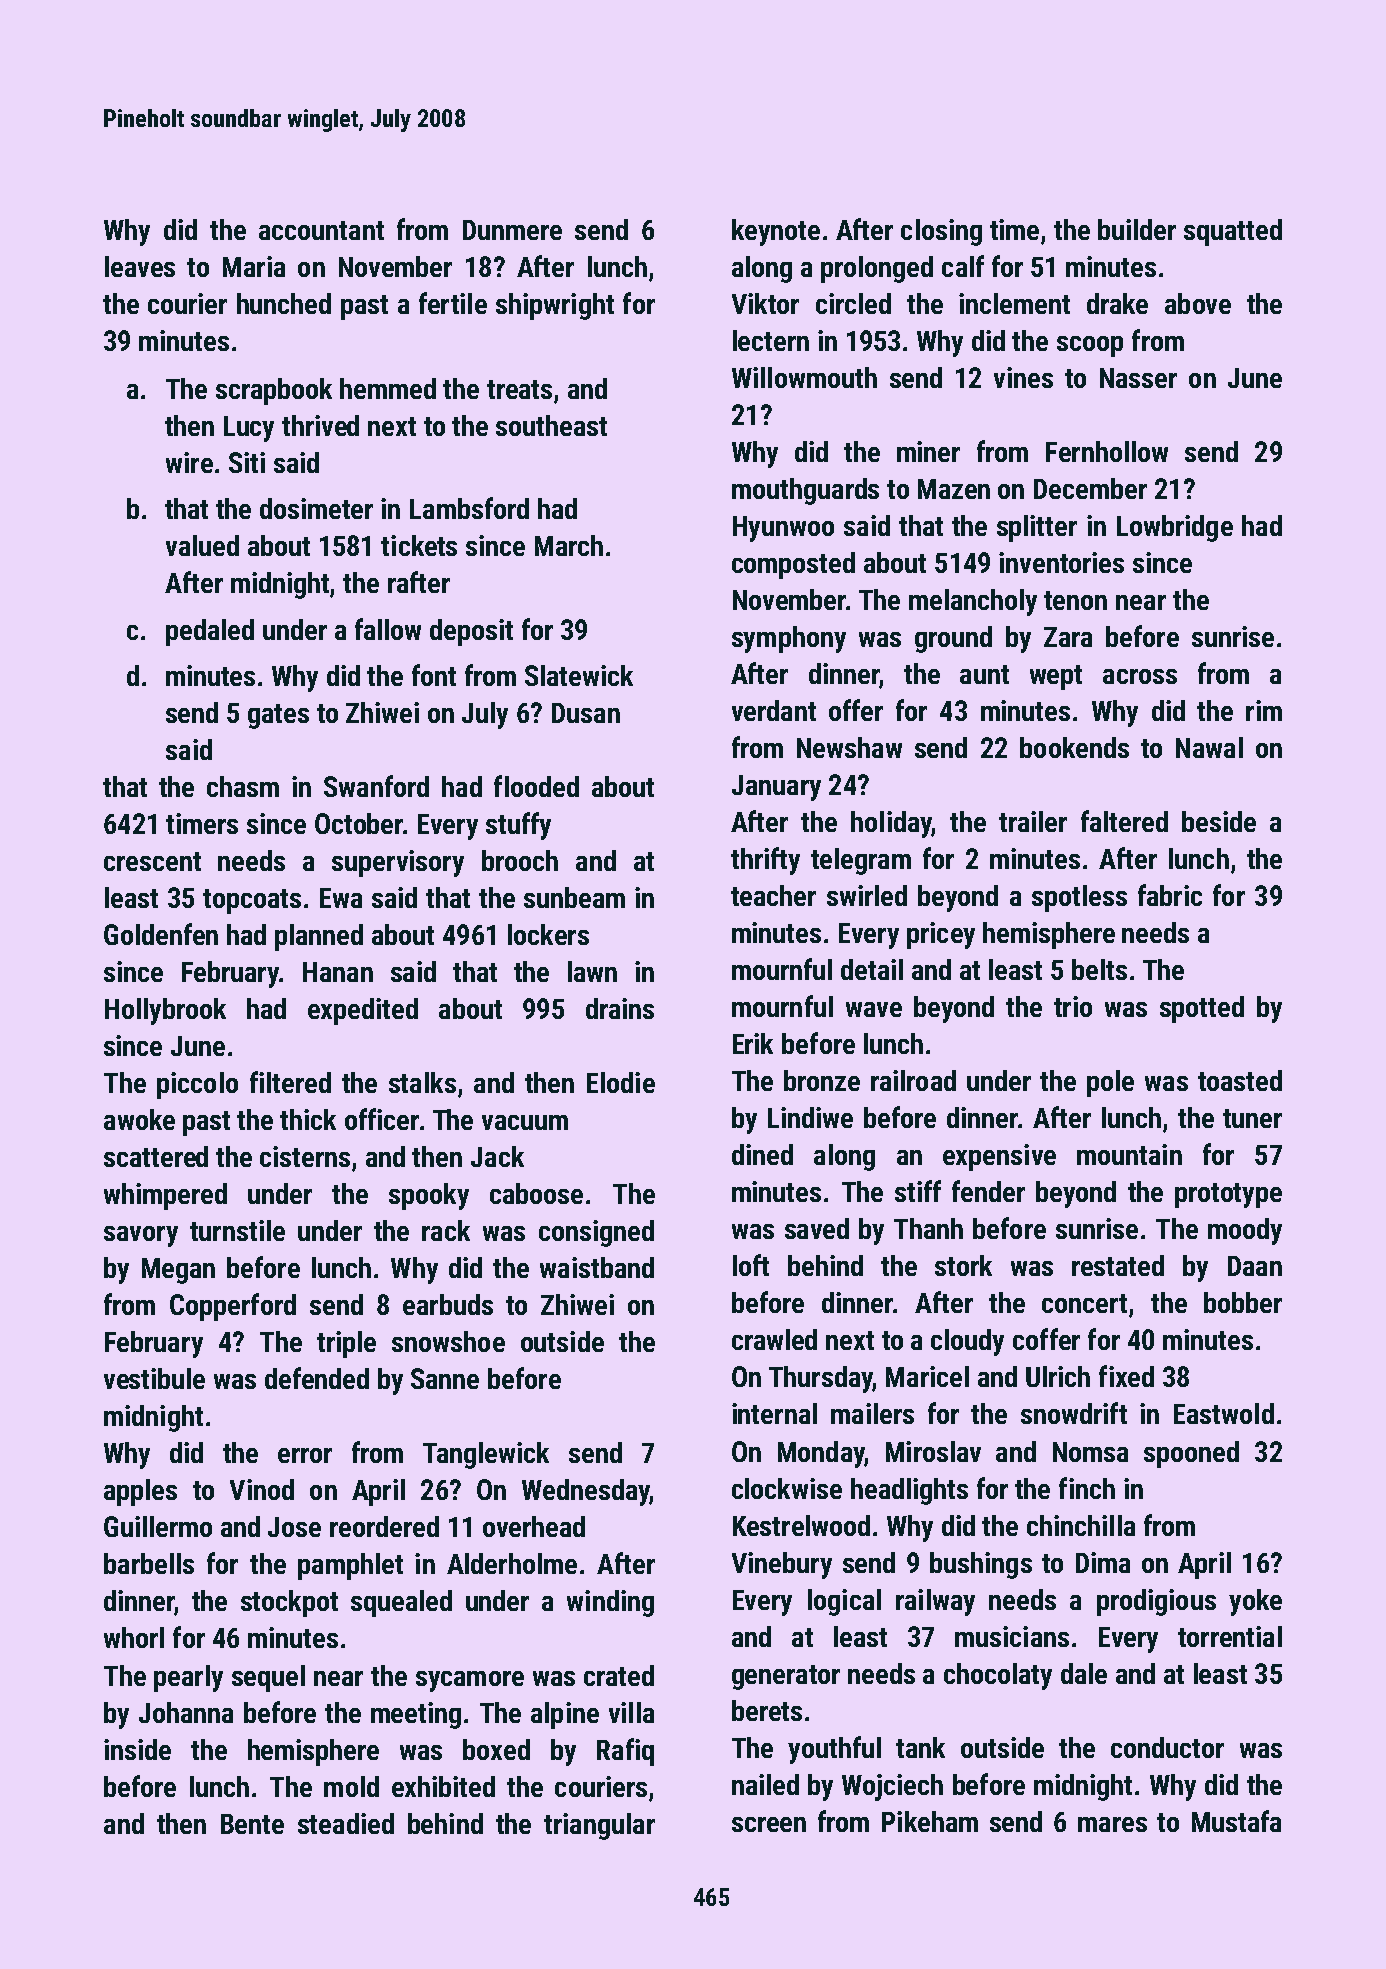 Image resolution: width=1386 pixels, height=1969 pixels. What do you see at coordinates (316, 508) in the screenshot?
I see `dosimeter` at bounding box center [316, 508].
